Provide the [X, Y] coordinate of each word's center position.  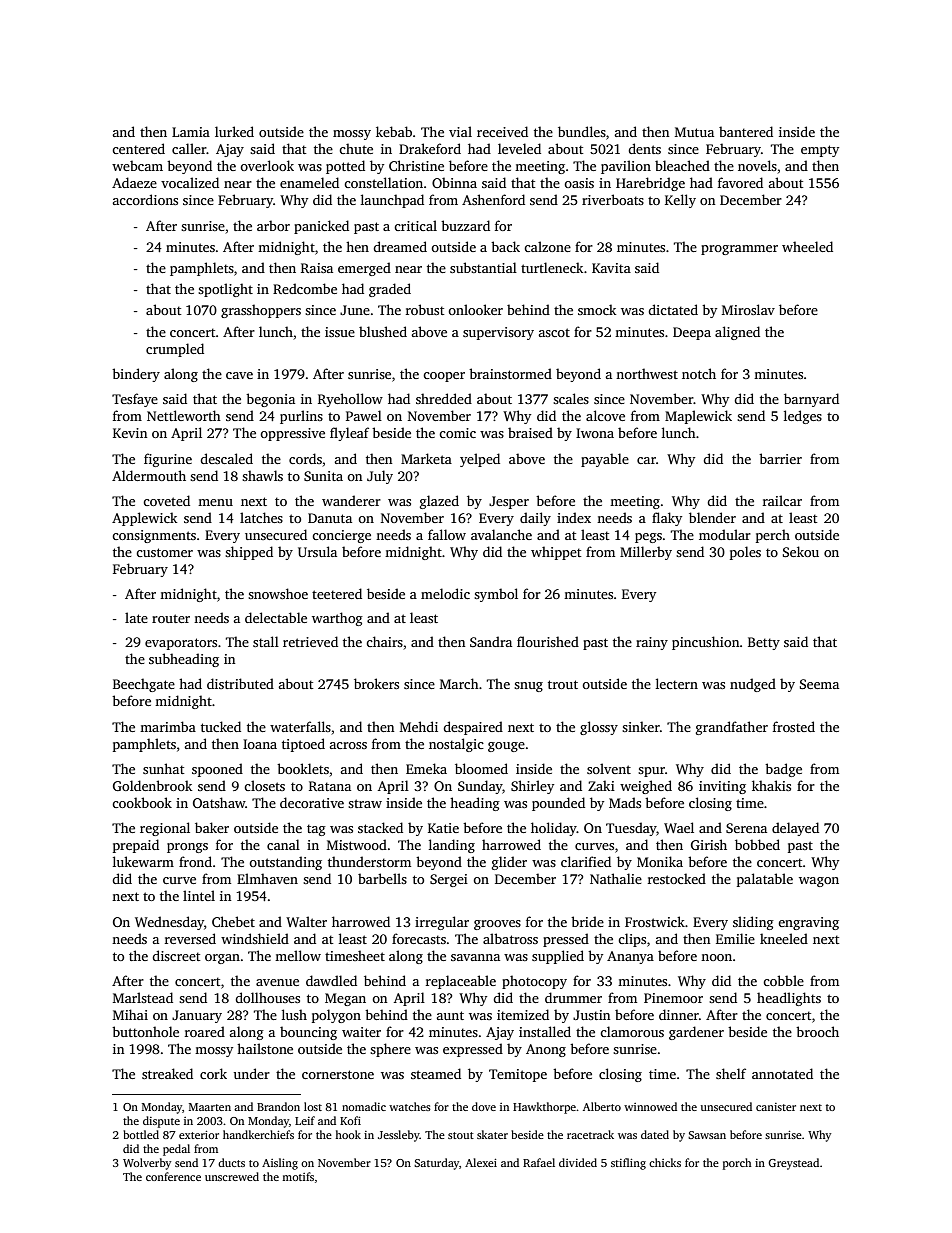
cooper [444, 377]
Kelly [680, 201]
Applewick [144, 519]
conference [173, 1176]
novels [757, 165]
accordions [145, 199]
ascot [554, 332]
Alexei [481, 1162]
